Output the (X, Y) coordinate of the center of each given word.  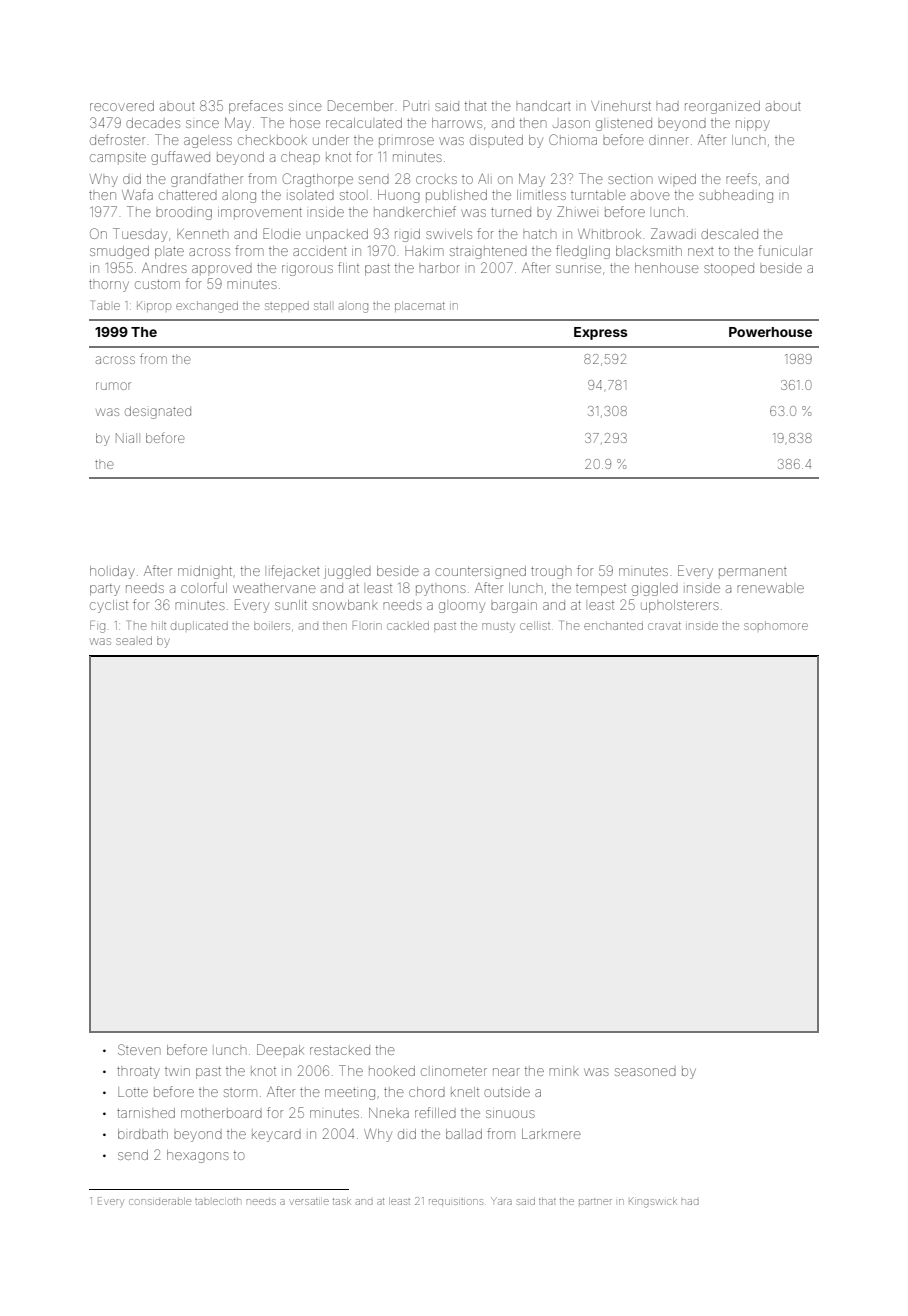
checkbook (272, 141)
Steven (139, 1049)
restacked (340, 1050)
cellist (535, 625)
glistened (624, 124)
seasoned (645, 1072)
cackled (408, 625)
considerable (160, 1201)
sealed (134, 640)
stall (322, 305)
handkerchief (415, 211)
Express (601, 333)
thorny (109, 286)
